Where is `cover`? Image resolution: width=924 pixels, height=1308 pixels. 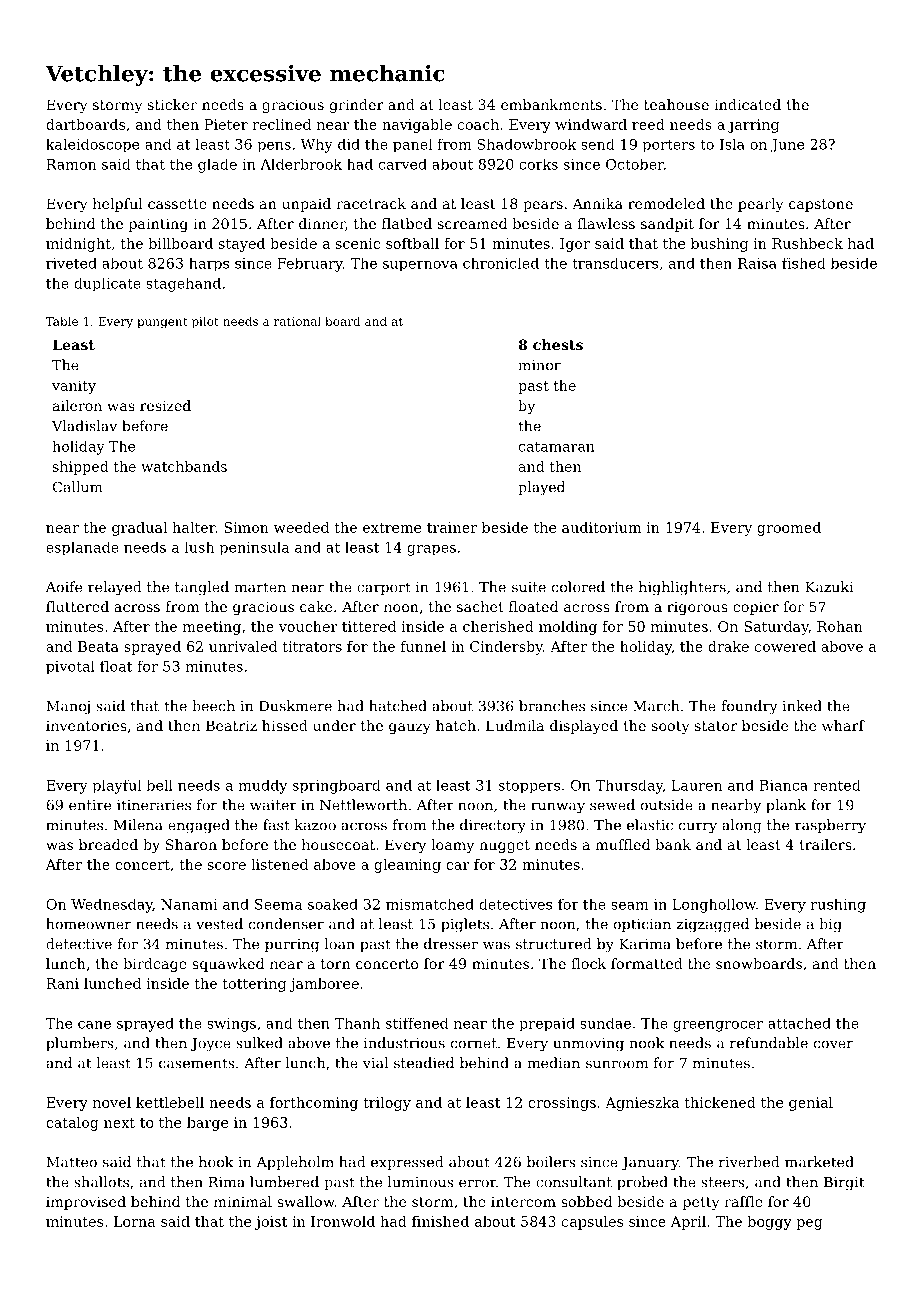
cover is located at coordinates (833, 1044).
